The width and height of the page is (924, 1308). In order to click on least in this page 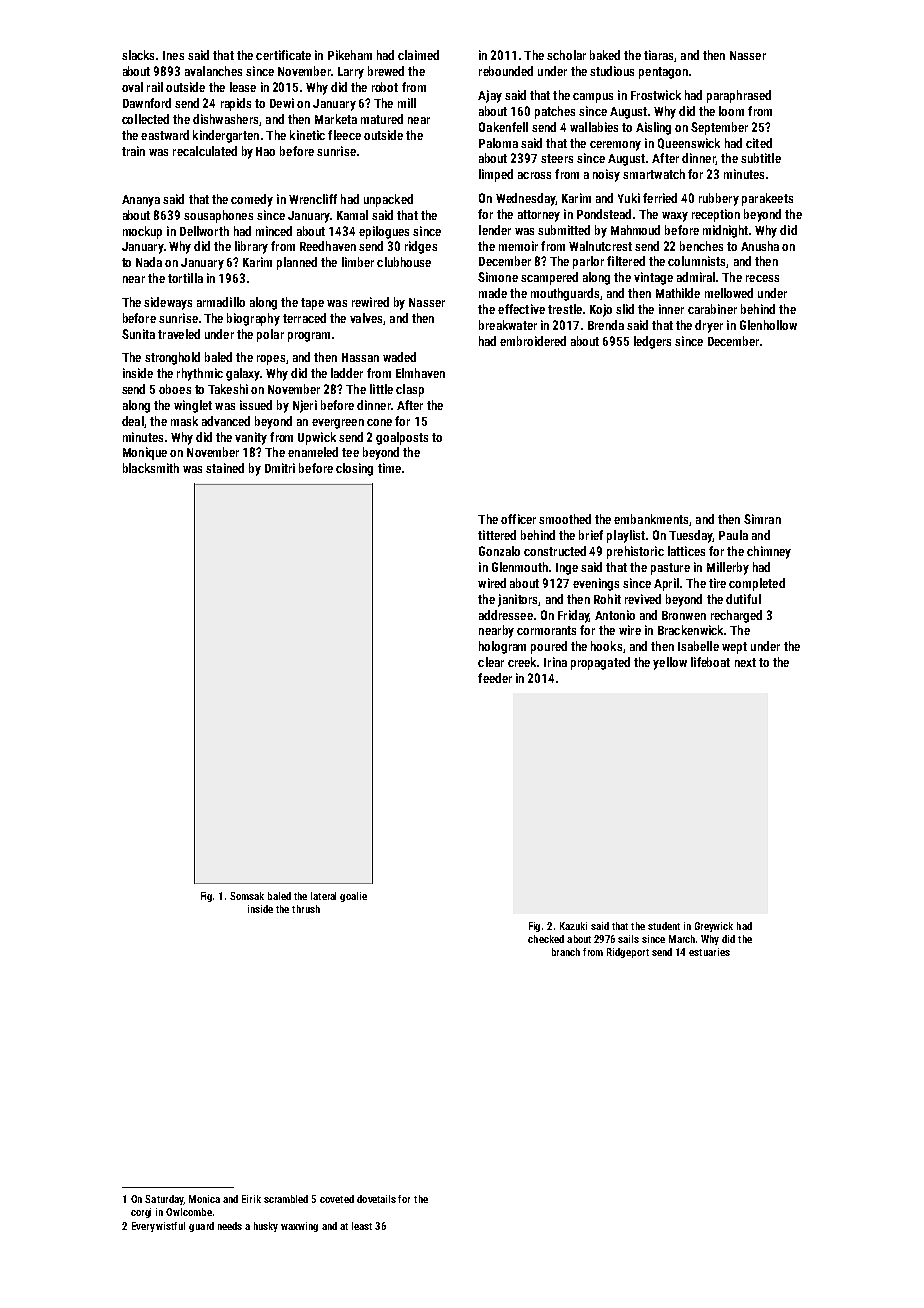, I will do `click(362, 1226)`.
